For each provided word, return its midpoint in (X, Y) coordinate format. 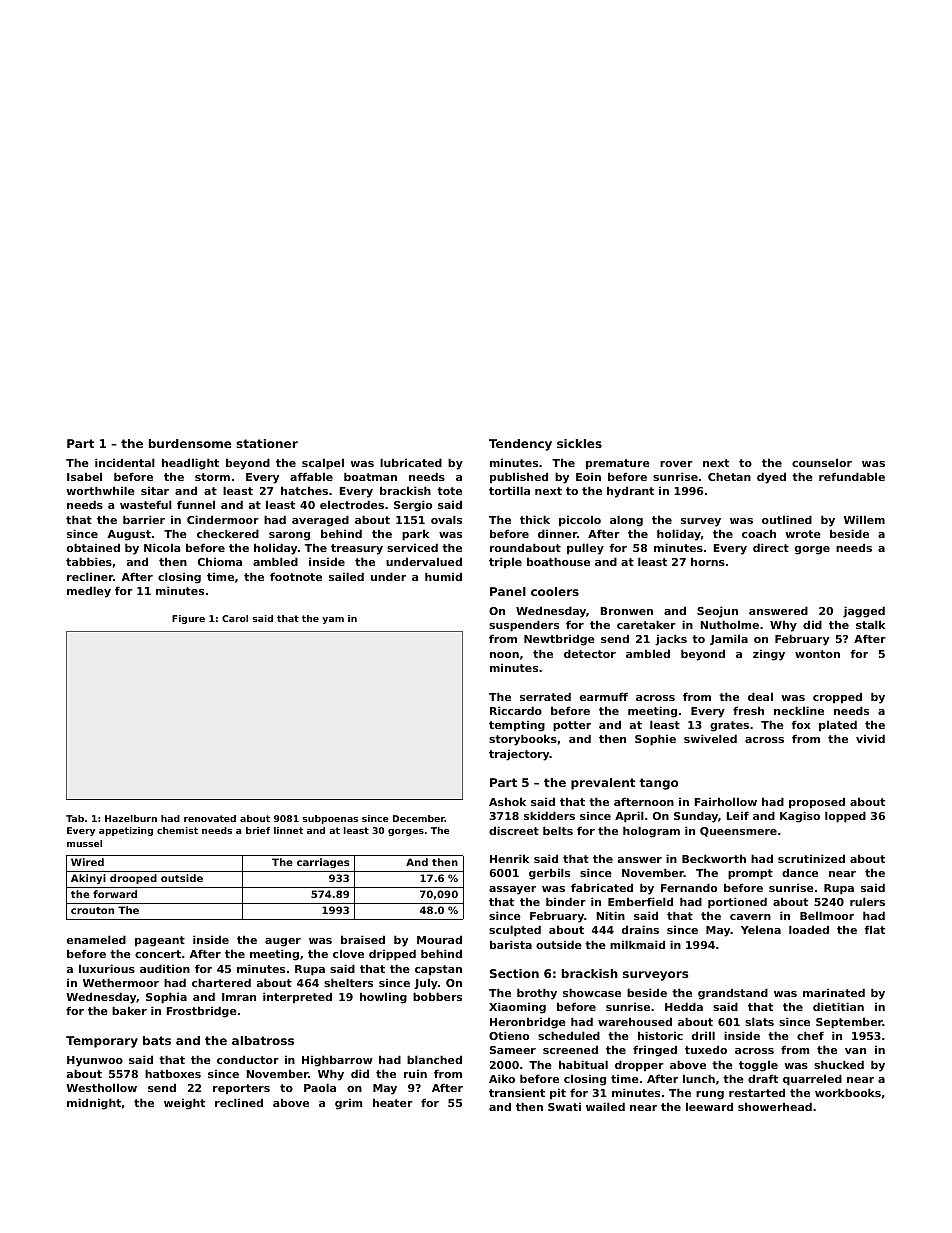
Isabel (84, 476)
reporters (241, 1089)
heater (393, 1102)
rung (710, 1095)
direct (771, 547)
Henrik (510, 858)
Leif (737, 815)
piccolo (580, 521)
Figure (188, 619)
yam (333, 620)
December (419, 818)
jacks (671, 640)
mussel (84, 843)
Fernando (689, 887)
